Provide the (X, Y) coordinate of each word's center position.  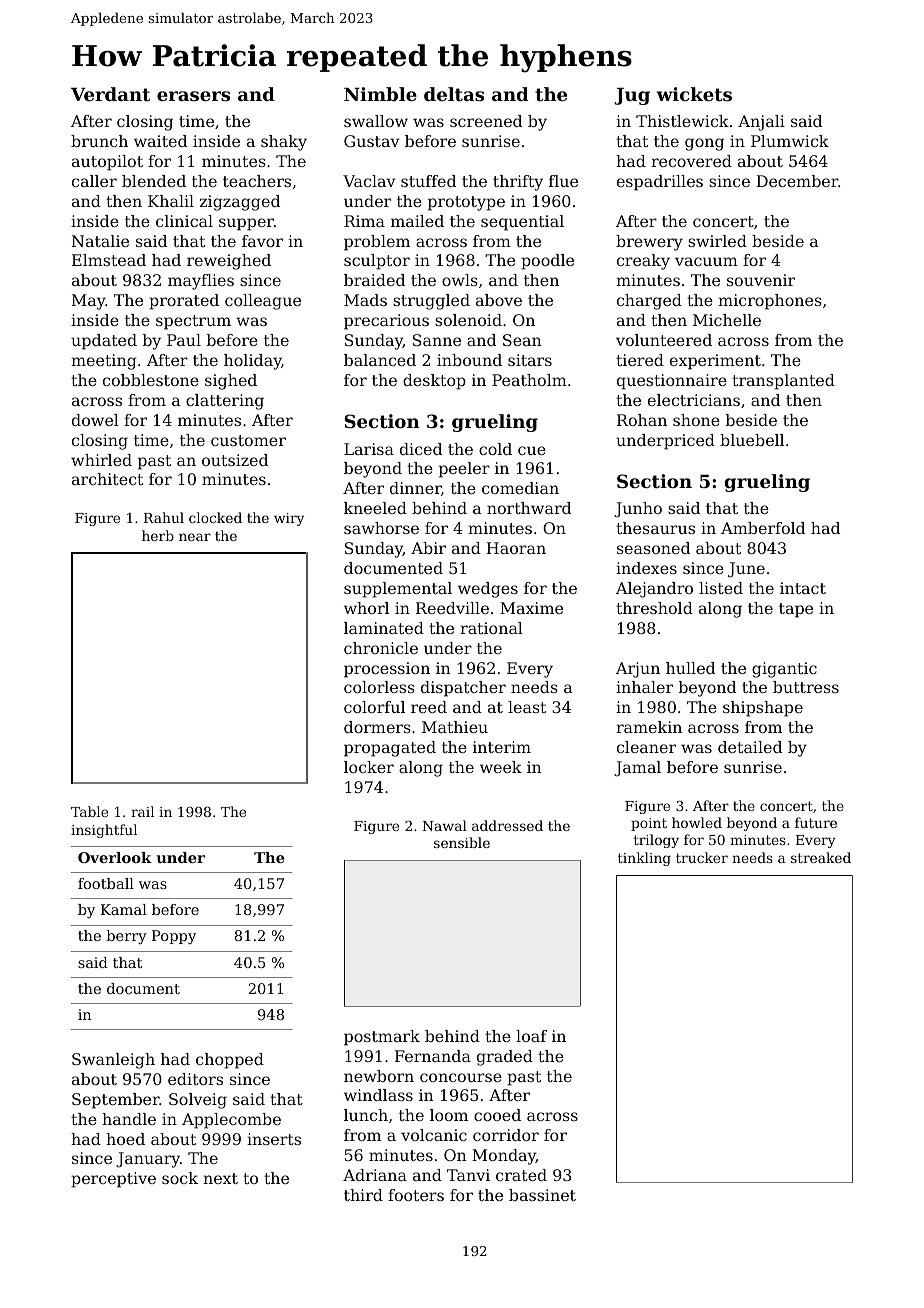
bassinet (542, 1195)
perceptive (113, 1180)
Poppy (174, 937)
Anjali (761, 123)
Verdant (110, 94)
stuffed (428, 181)
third (363, 1195)
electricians (694, 400)
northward (529, 508)
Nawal (445, 825)
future (816, 822)
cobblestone (151, 380)
